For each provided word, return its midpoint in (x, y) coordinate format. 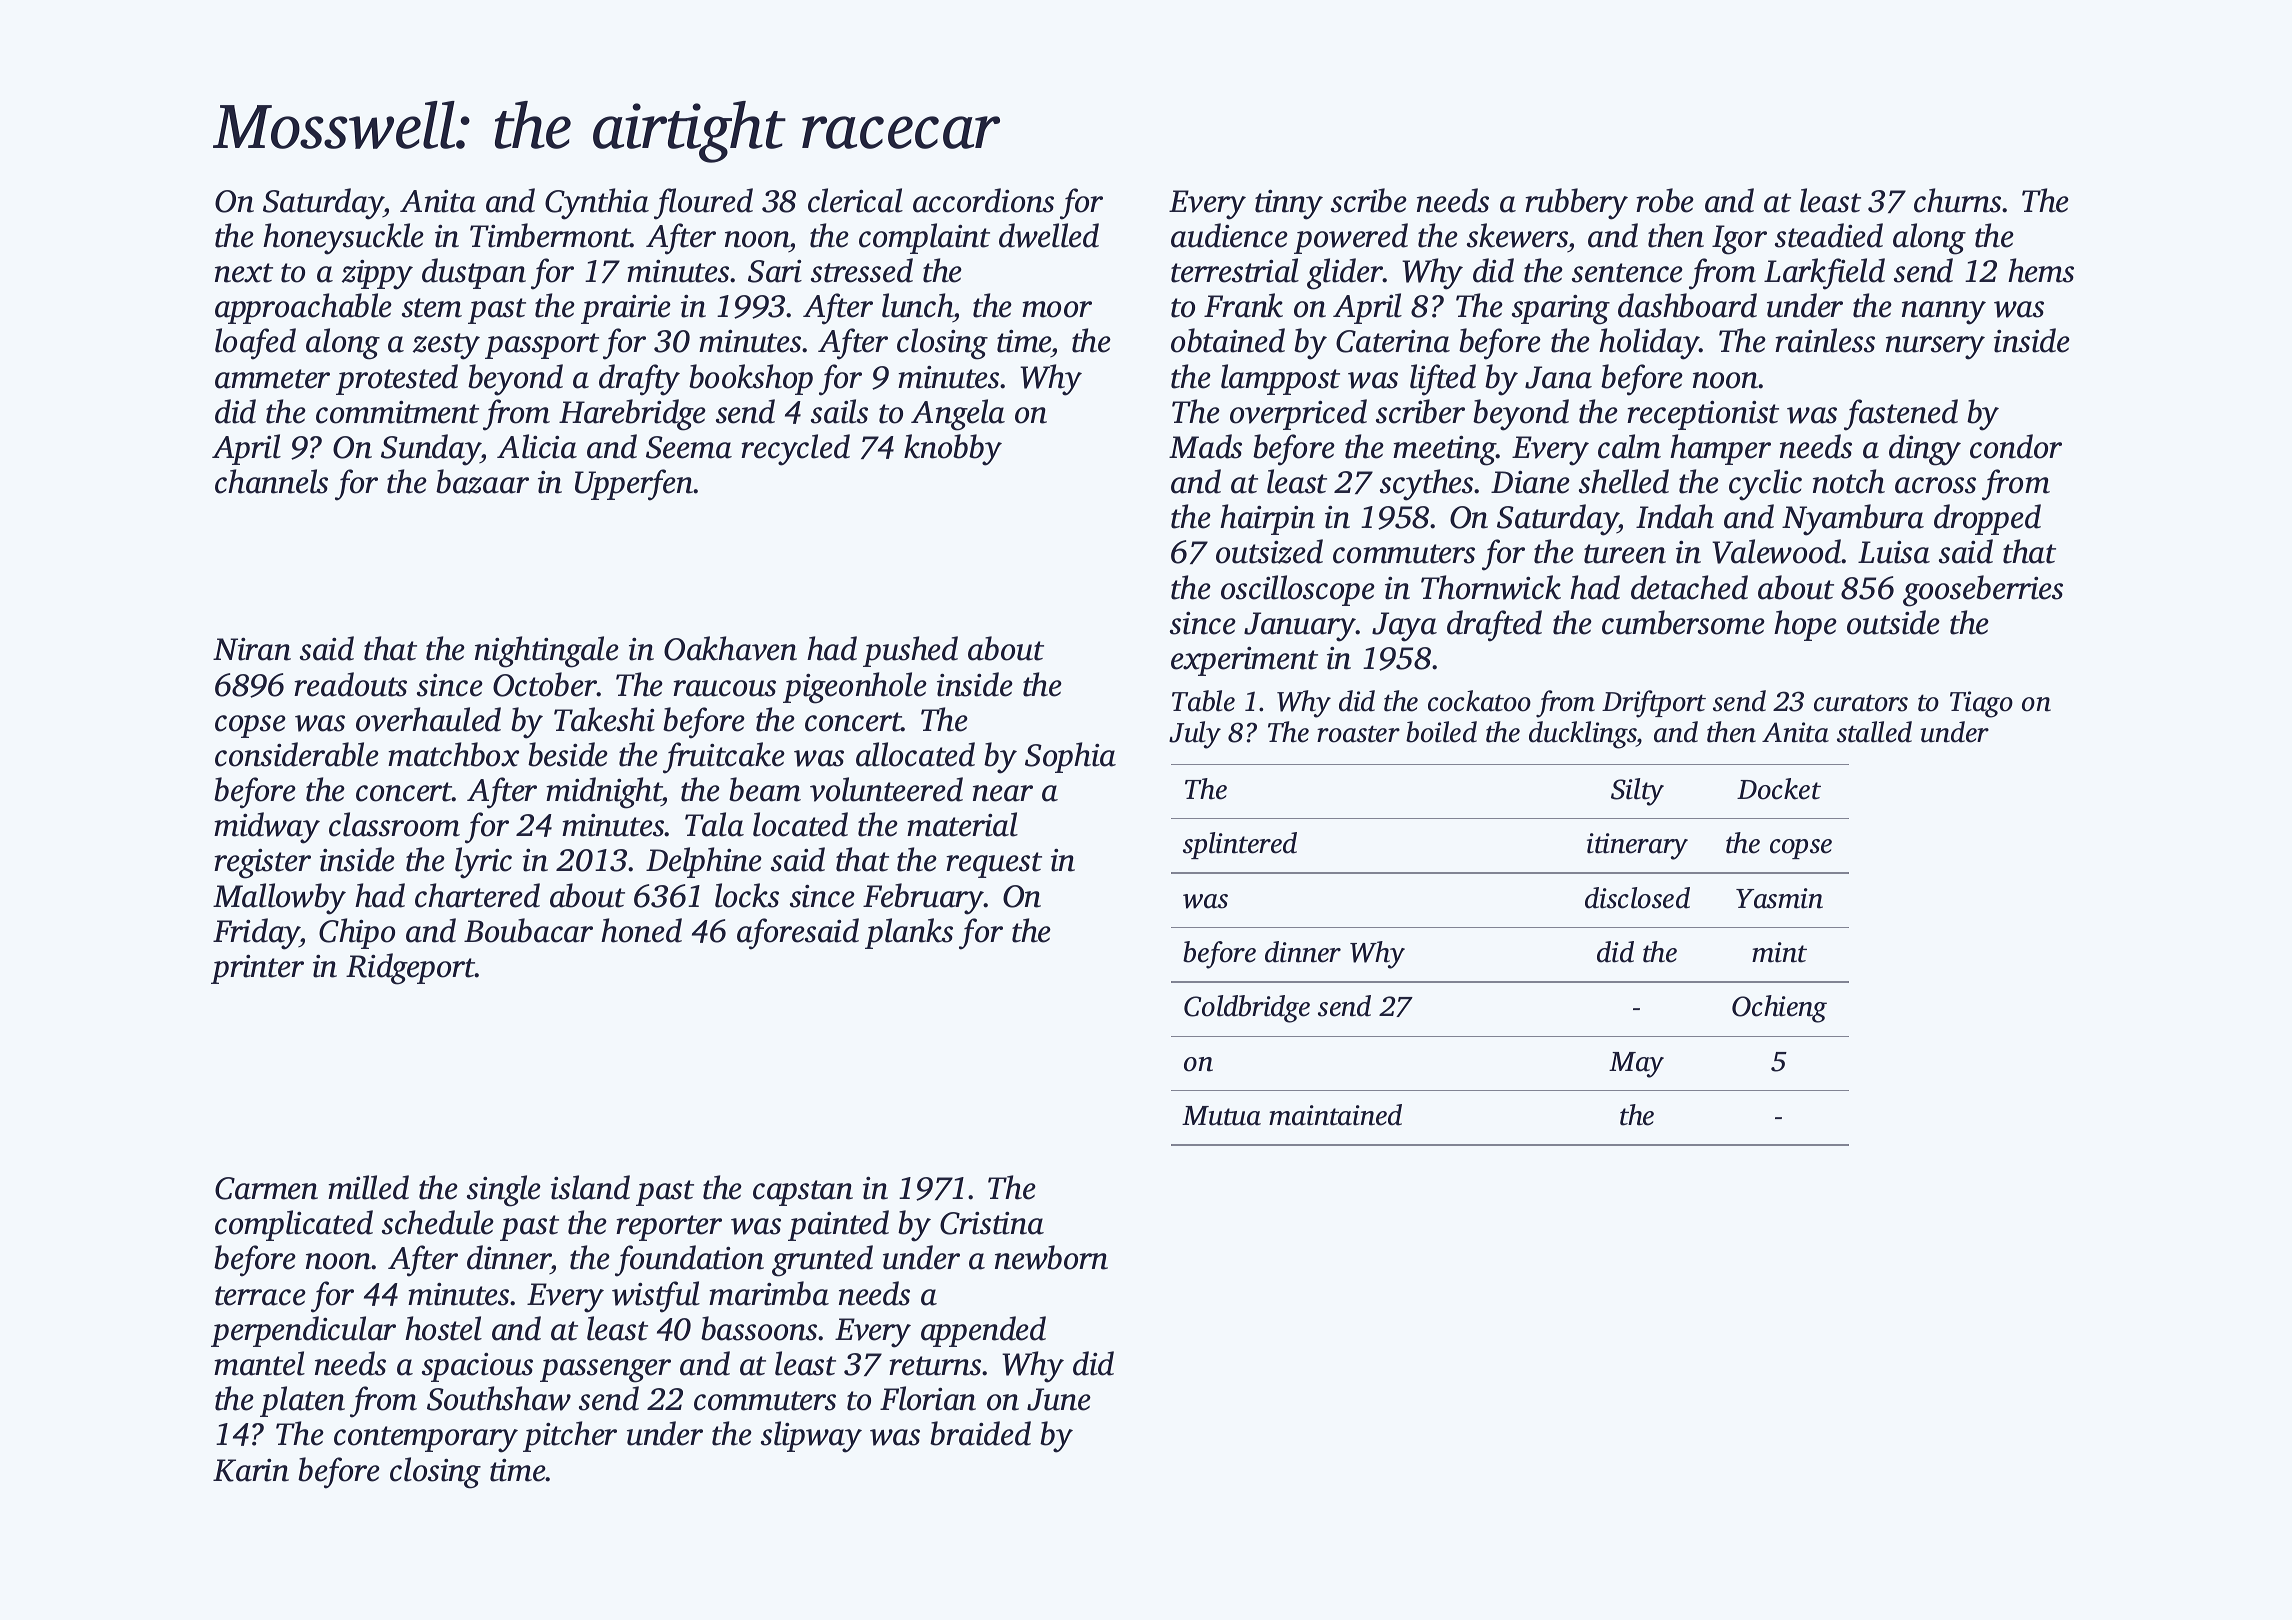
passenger (605, 1371)
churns (1957, 200)
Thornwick (1491, 587)
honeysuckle (343, 239)
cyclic (1765, 485)
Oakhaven (730, 648)
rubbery (1576, 204)
